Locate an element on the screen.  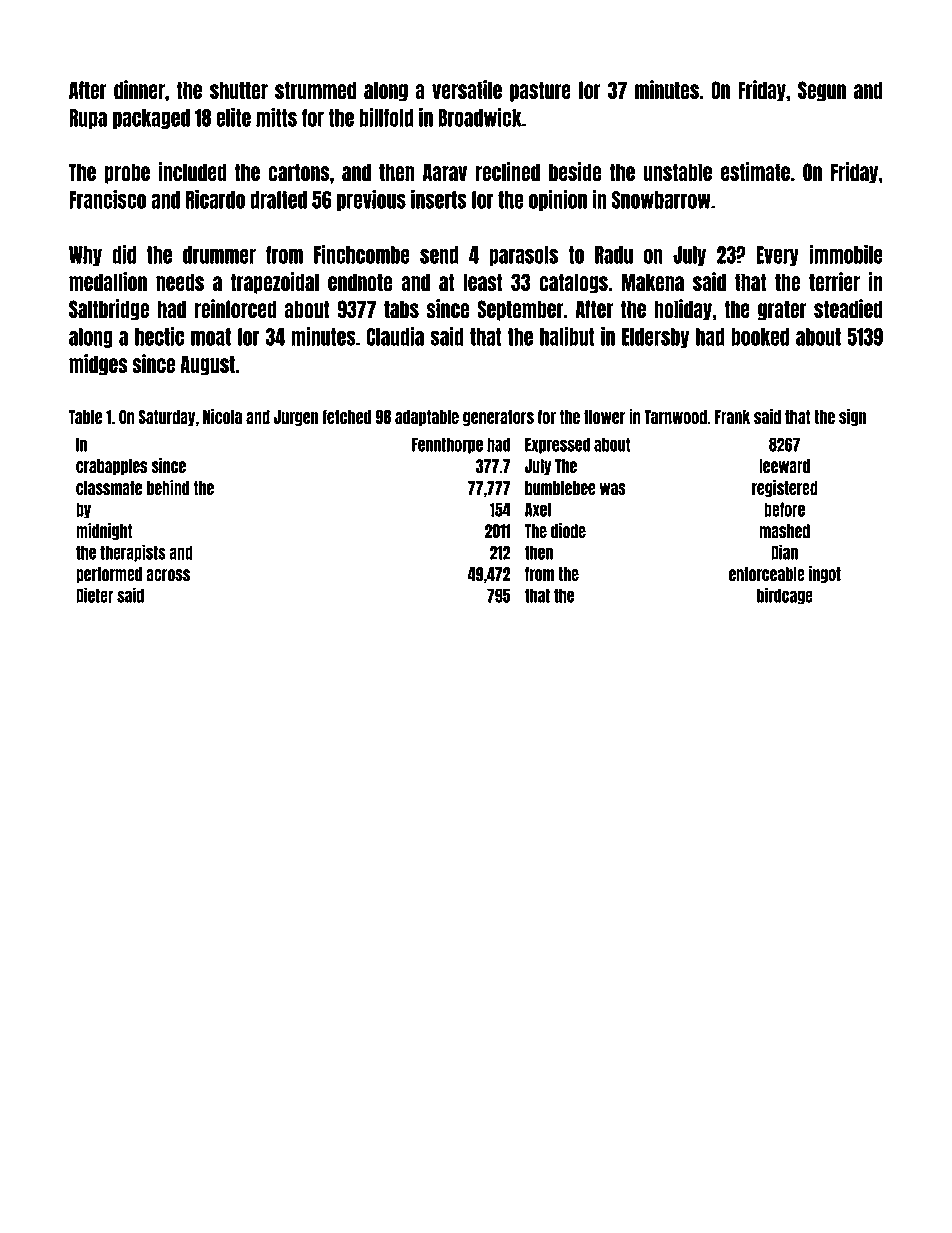
Segun is located at coordinates (822, 91).
